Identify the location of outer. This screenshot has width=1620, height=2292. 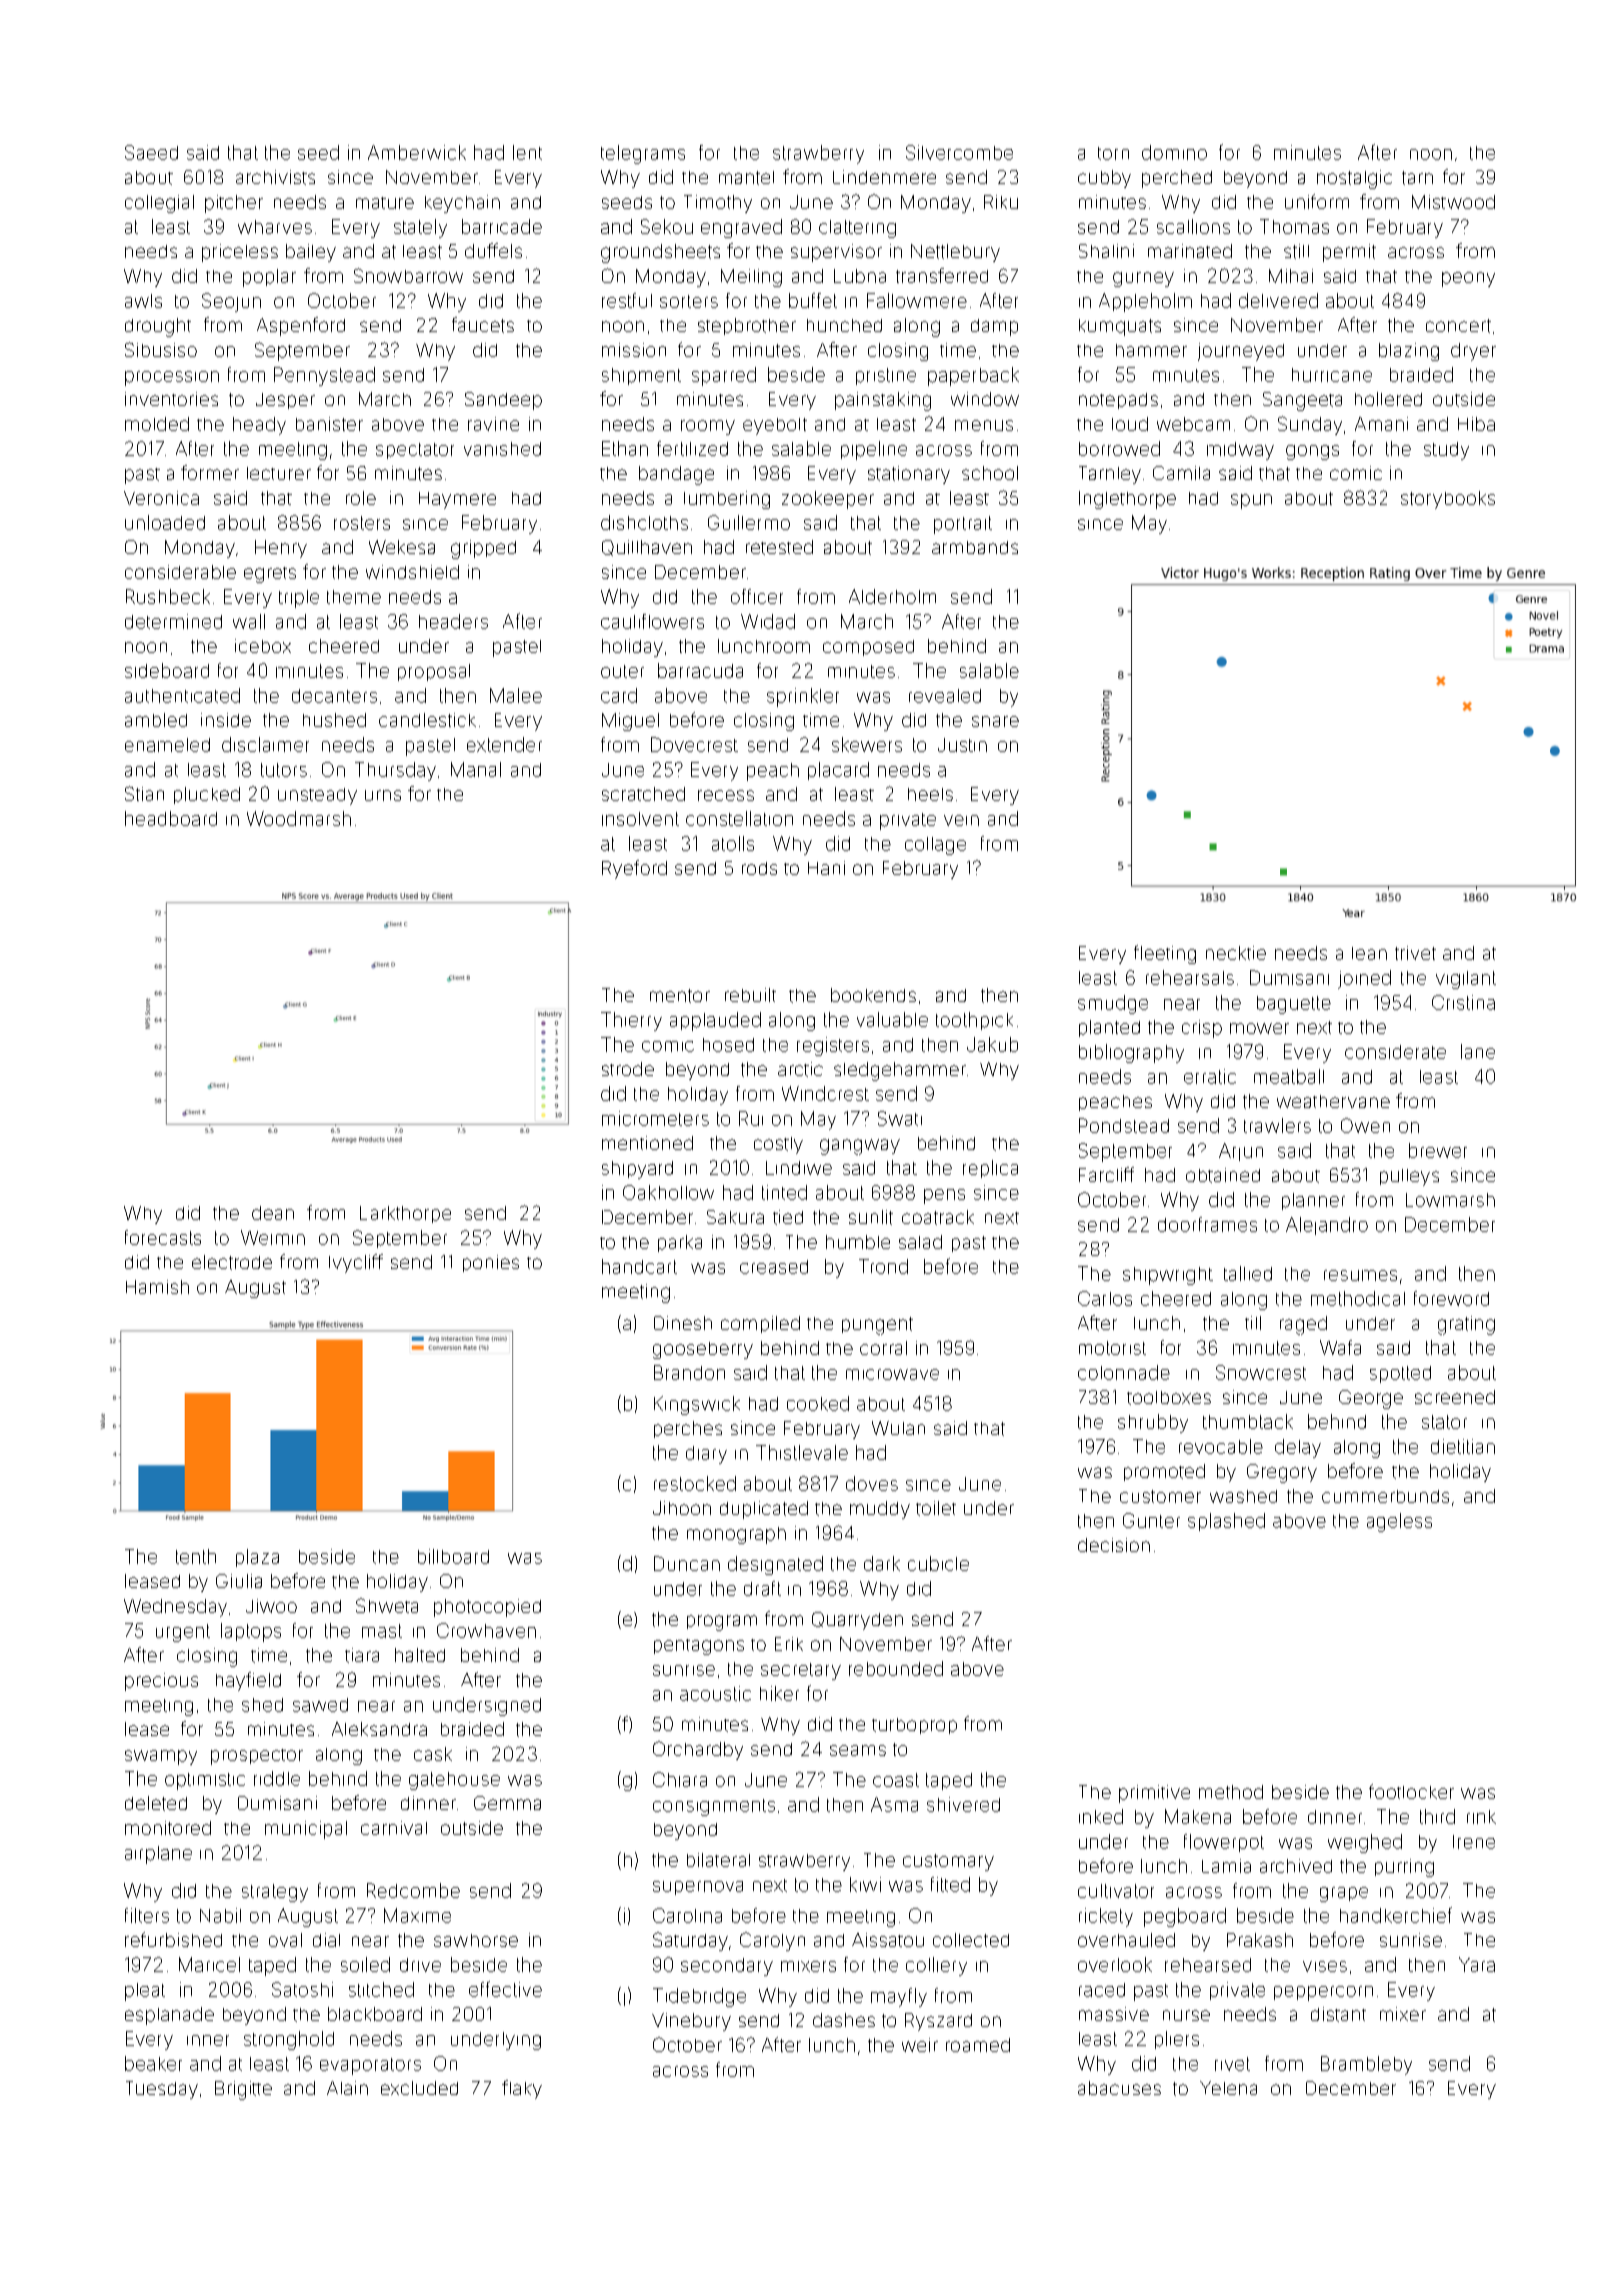
(622, 671).
